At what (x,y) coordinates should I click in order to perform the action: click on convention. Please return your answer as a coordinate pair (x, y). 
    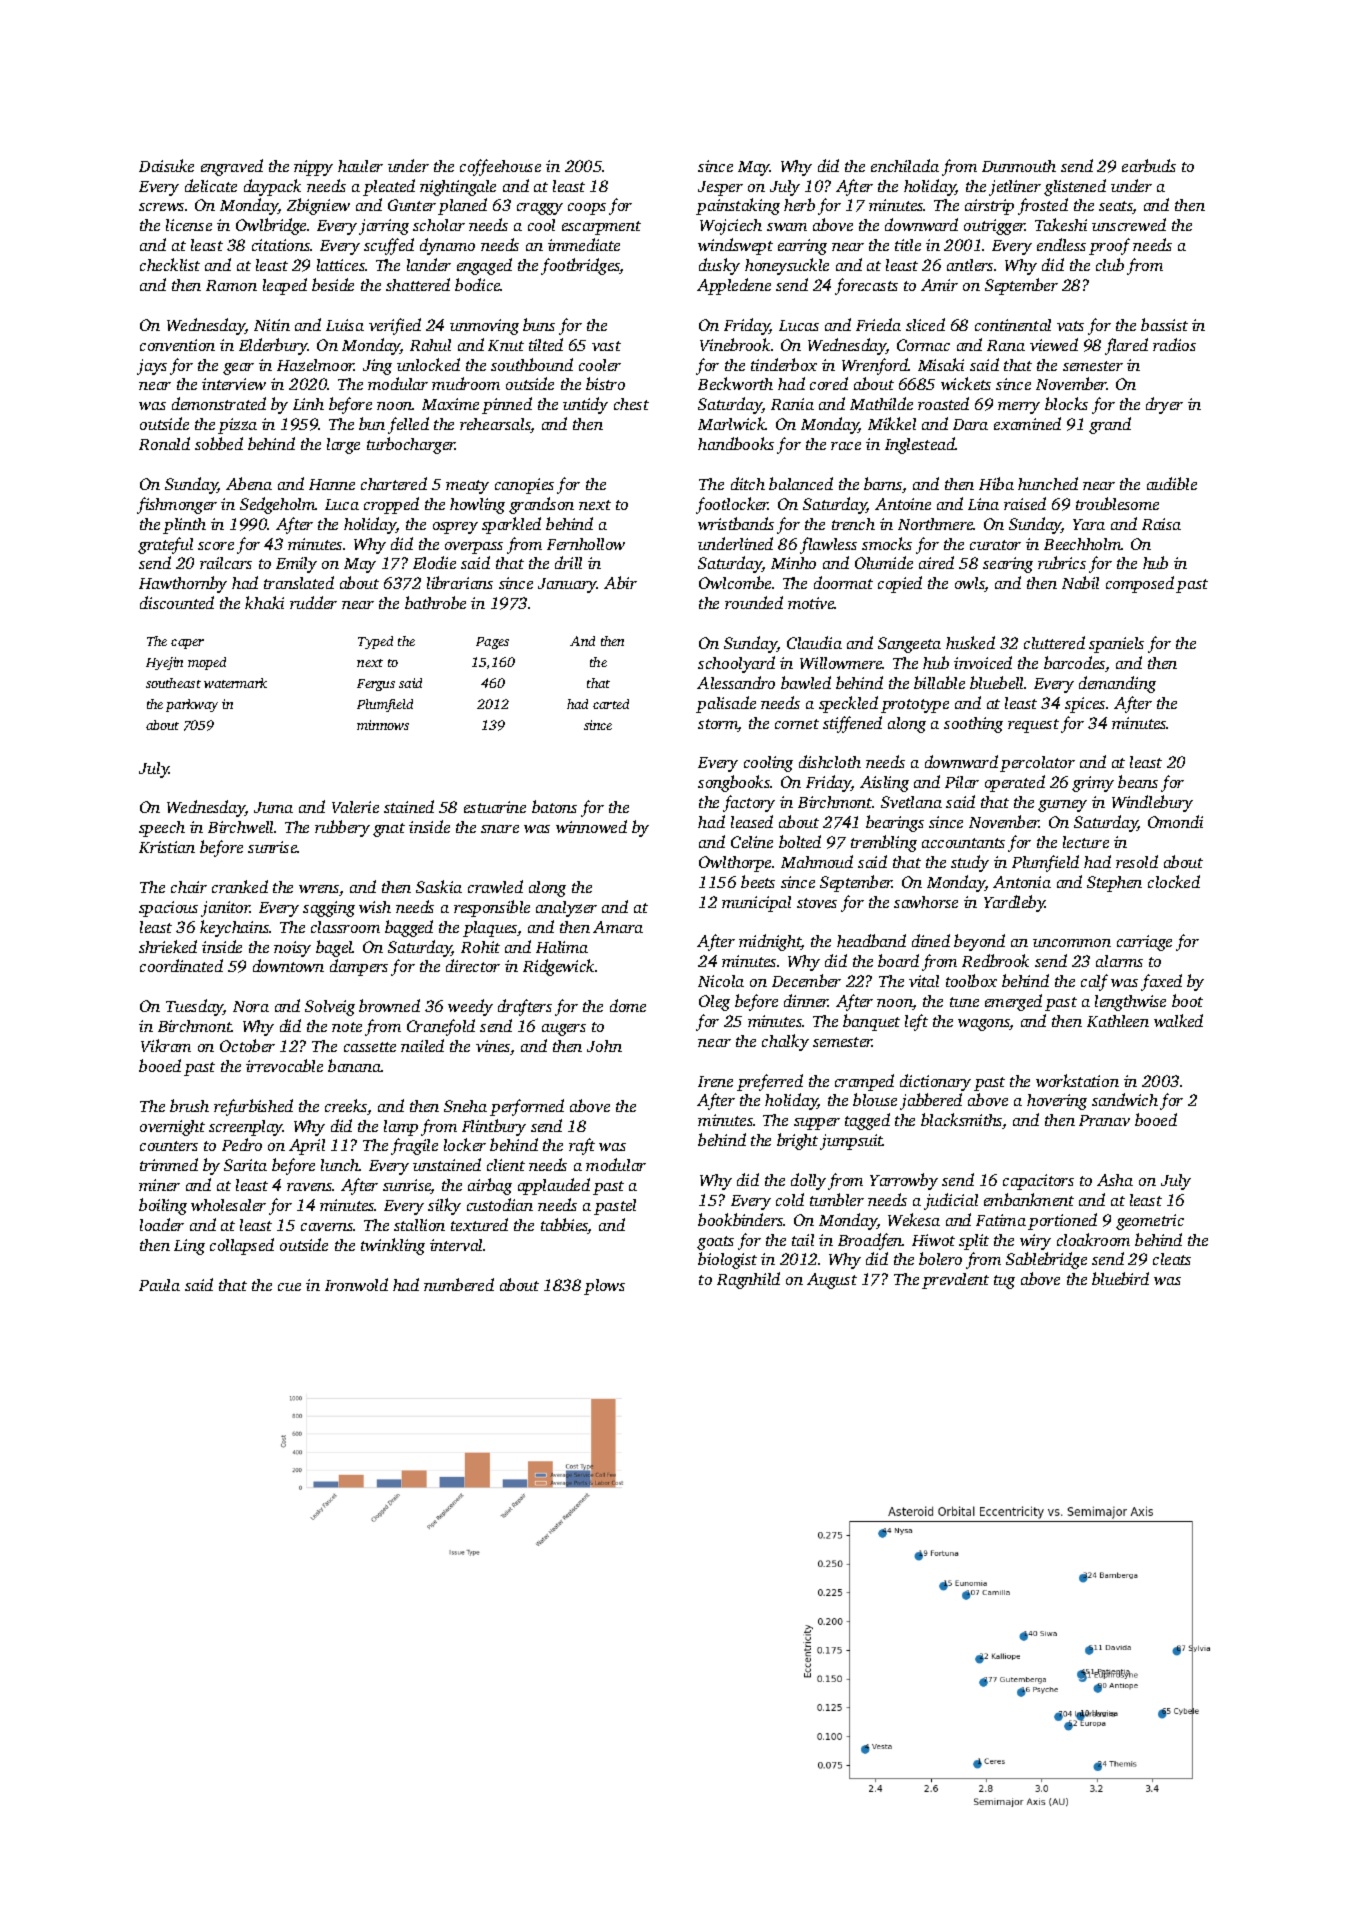
    Looking at the image, I should click on (177, 345).
